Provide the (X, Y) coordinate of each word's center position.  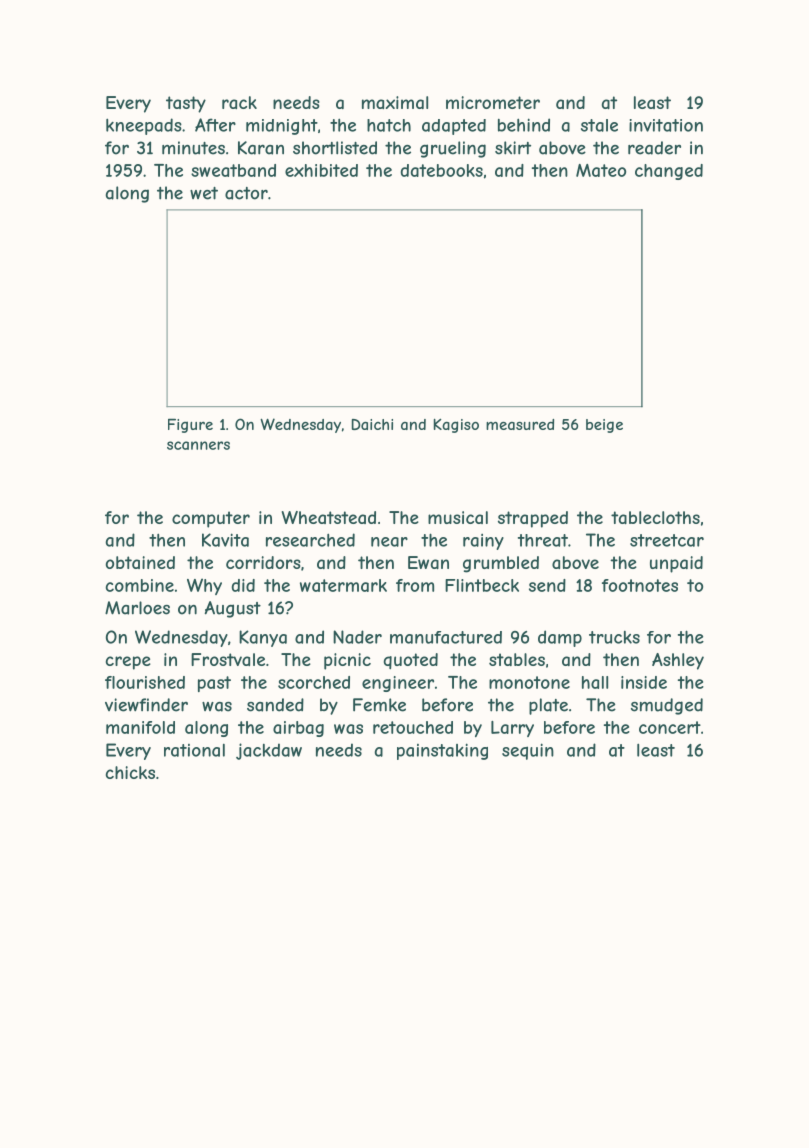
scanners (198, 445)
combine (140, 585)
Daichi (372, 424)
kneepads (144, 126)
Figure (190, 425)
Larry (512, 729)
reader (654, 148)
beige (604, 426)
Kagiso (456, 425)
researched (310, 540)
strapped (533, 519)
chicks (130, 772)
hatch (389, 125)
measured (520, 424)
